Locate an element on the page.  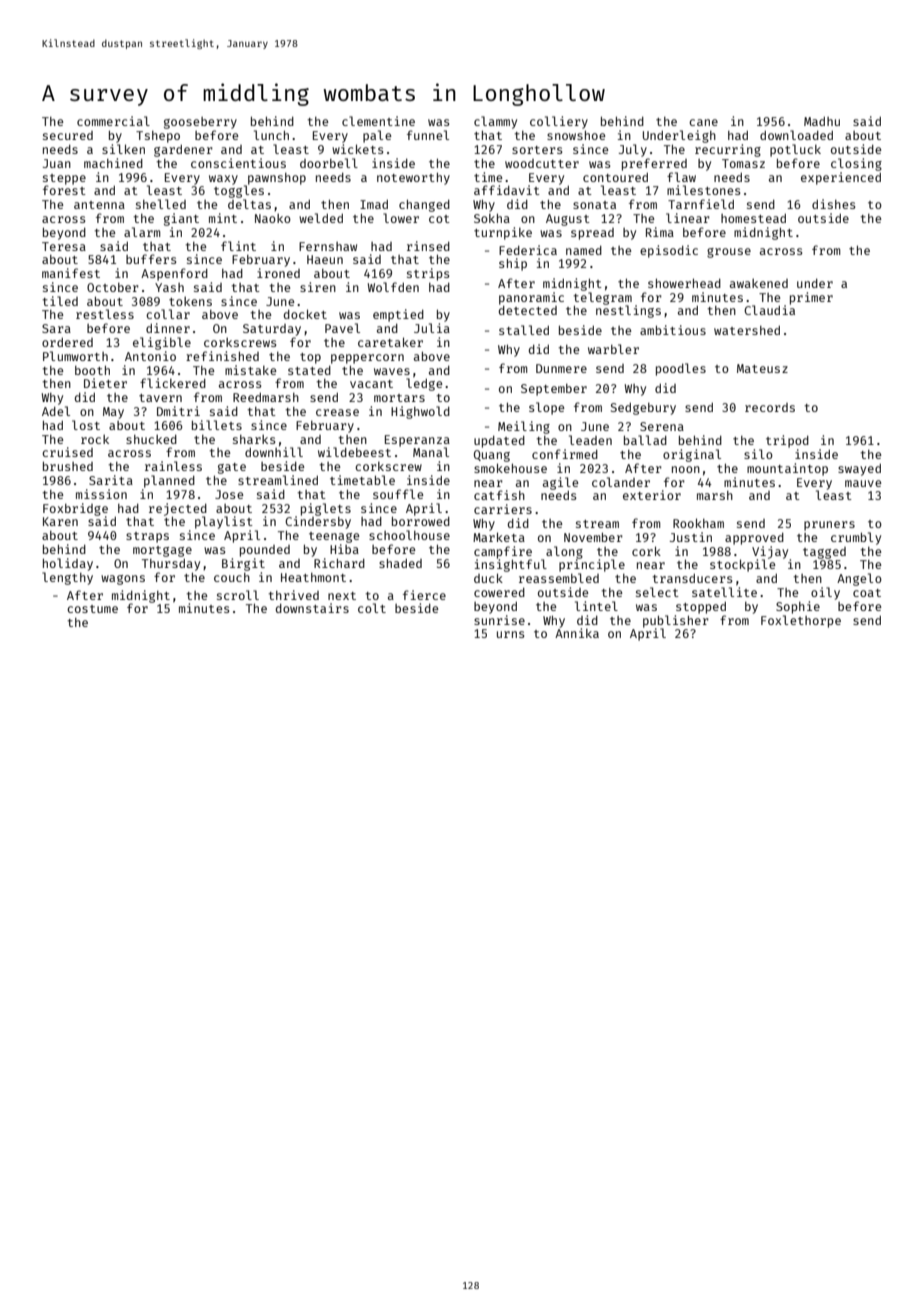
primer is located at coordinates (811, 298).
